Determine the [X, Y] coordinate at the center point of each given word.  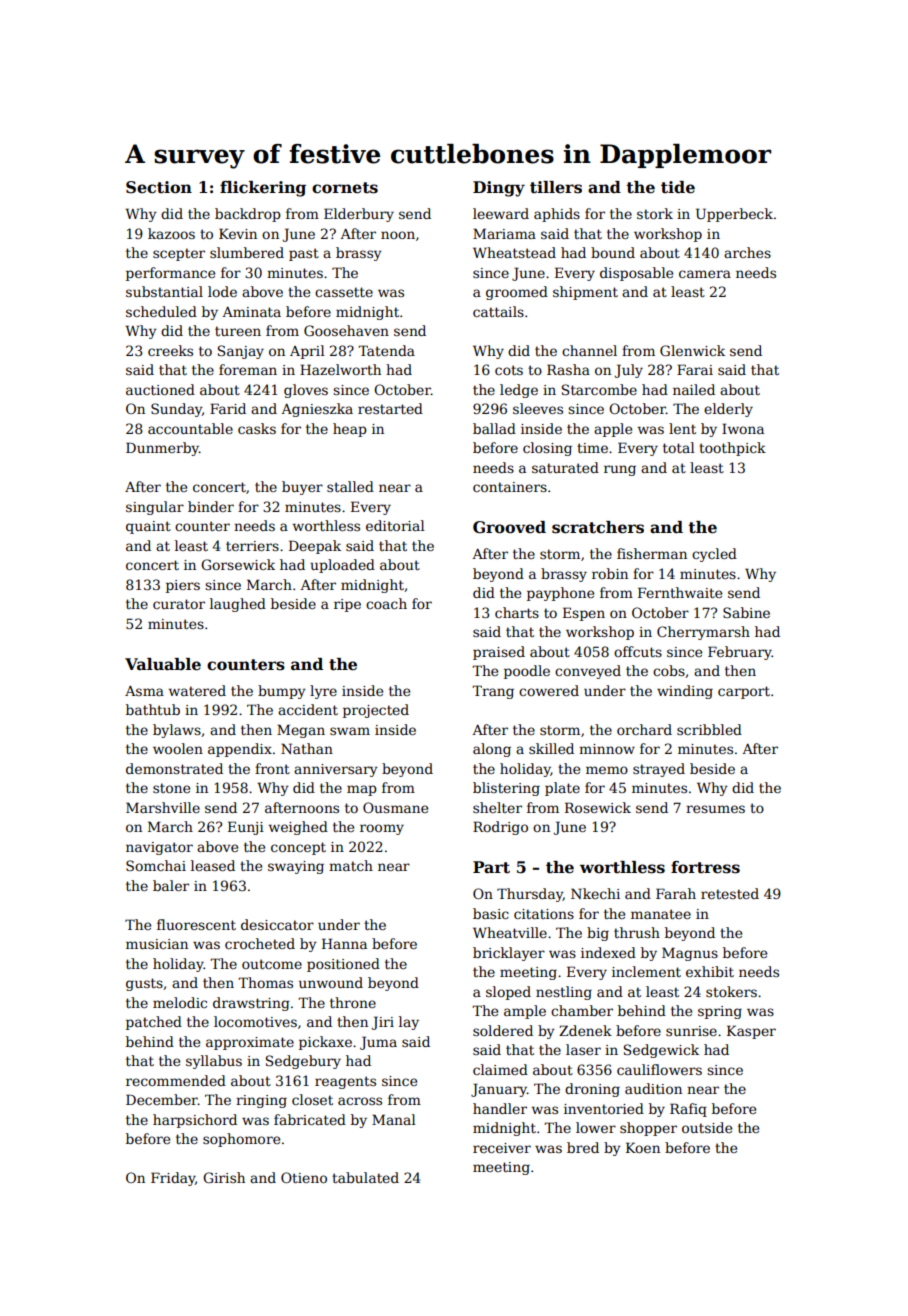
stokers [731, 991]
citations [544, 914]
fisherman [652, 553]
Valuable [163, 664]
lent [682, 428]
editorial [395, 525]
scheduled [161, 311]
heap [350, 430]
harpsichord [195, 1121]
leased [213, 865]
